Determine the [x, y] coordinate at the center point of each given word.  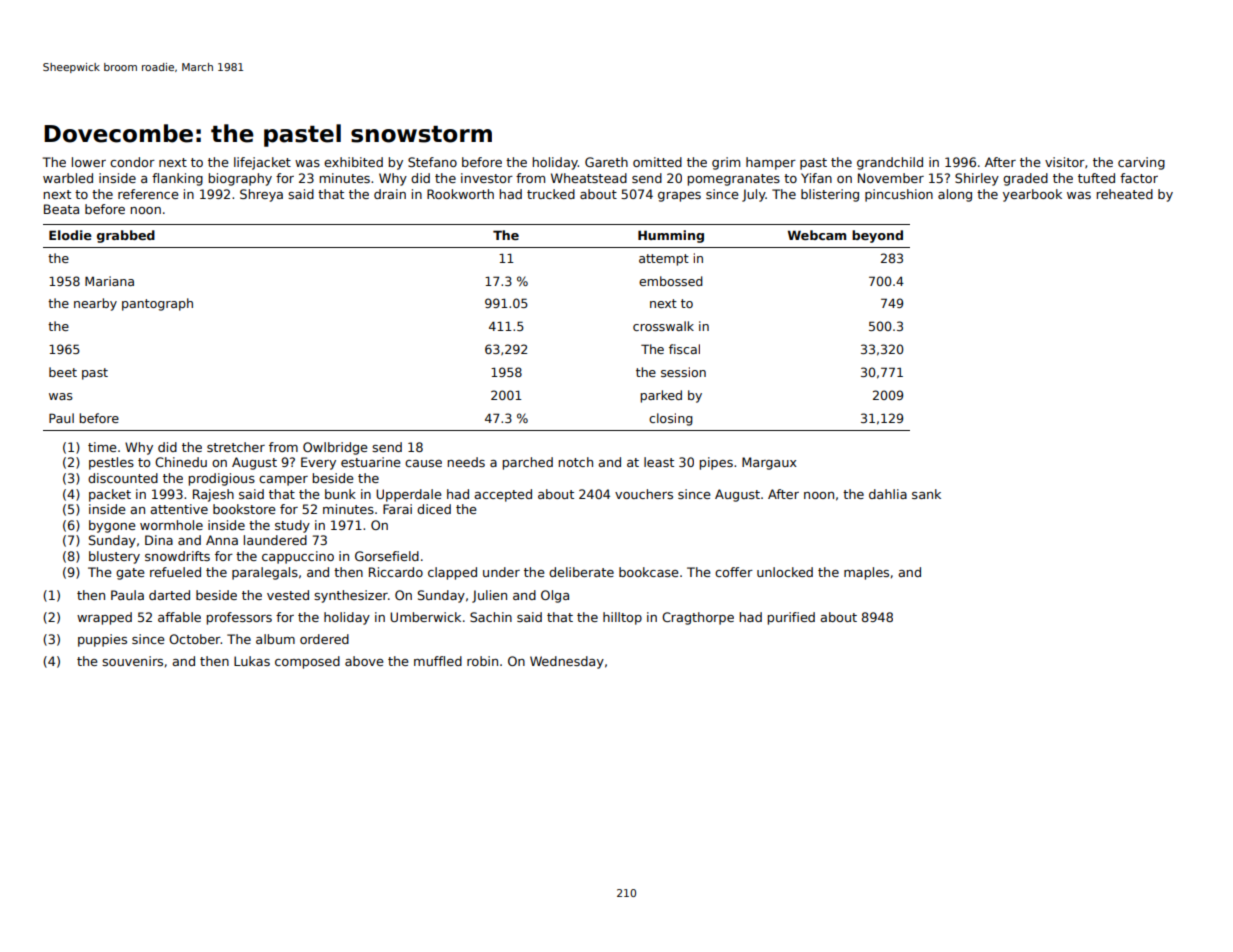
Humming [671, 236]
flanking [177, 179]
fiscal [684, 349]
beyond [877, 236]
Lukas [252, 661]
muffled [438, 661]
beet [63, 372]
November [891, 178]
